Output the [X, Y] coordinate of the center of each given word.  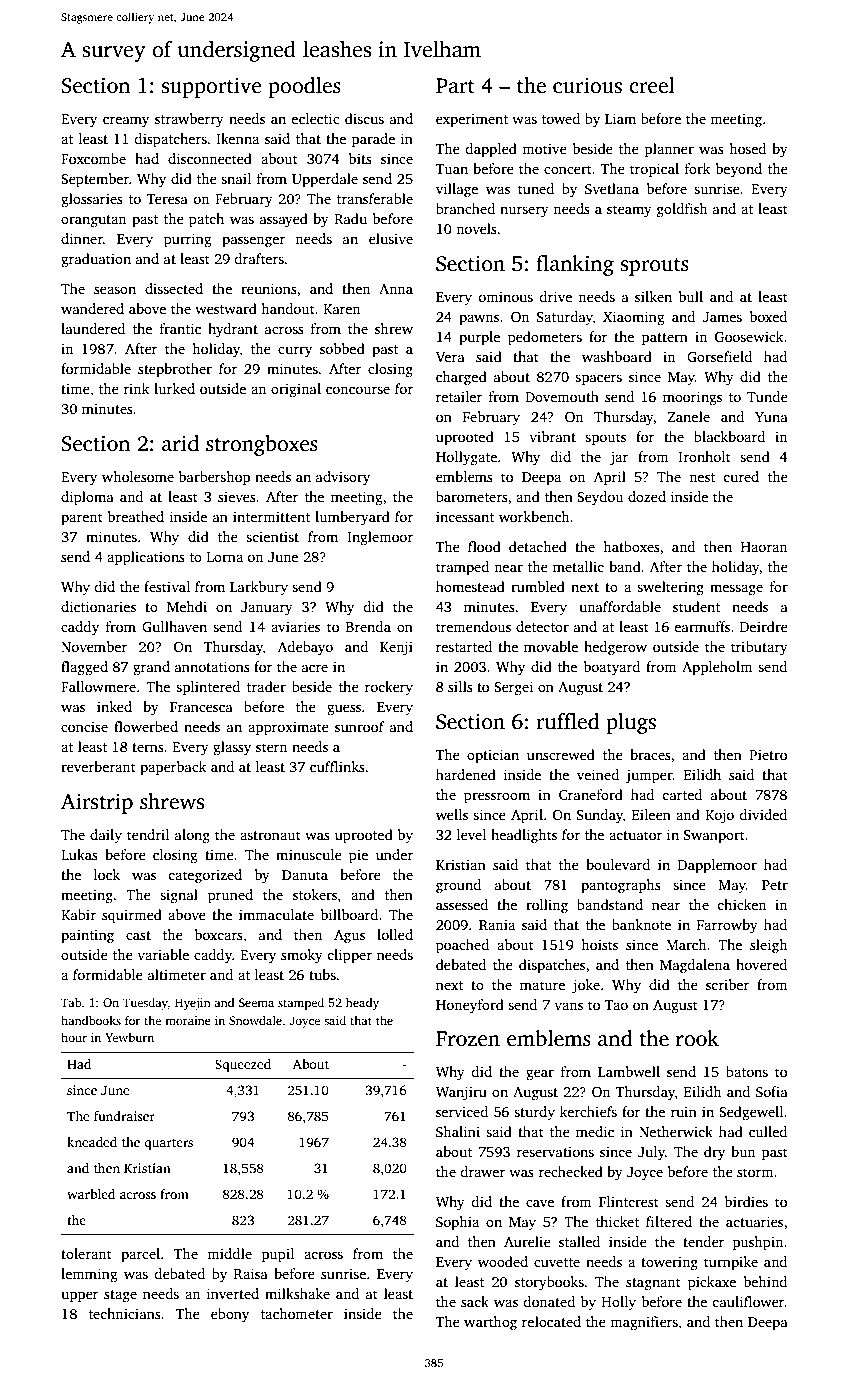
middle [229, 1253]
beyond [739, 170]
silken [653, 296]
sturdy [534, 1113]
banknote [641, 924]
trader [266, 686]
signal [179, 896]
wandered [92, 308]
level [471, 834]
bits [360, 158]
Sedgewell [751, 1113]
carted [682, 794]
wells [452, 814]
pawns [479, 319]
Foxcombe [93, 158]
